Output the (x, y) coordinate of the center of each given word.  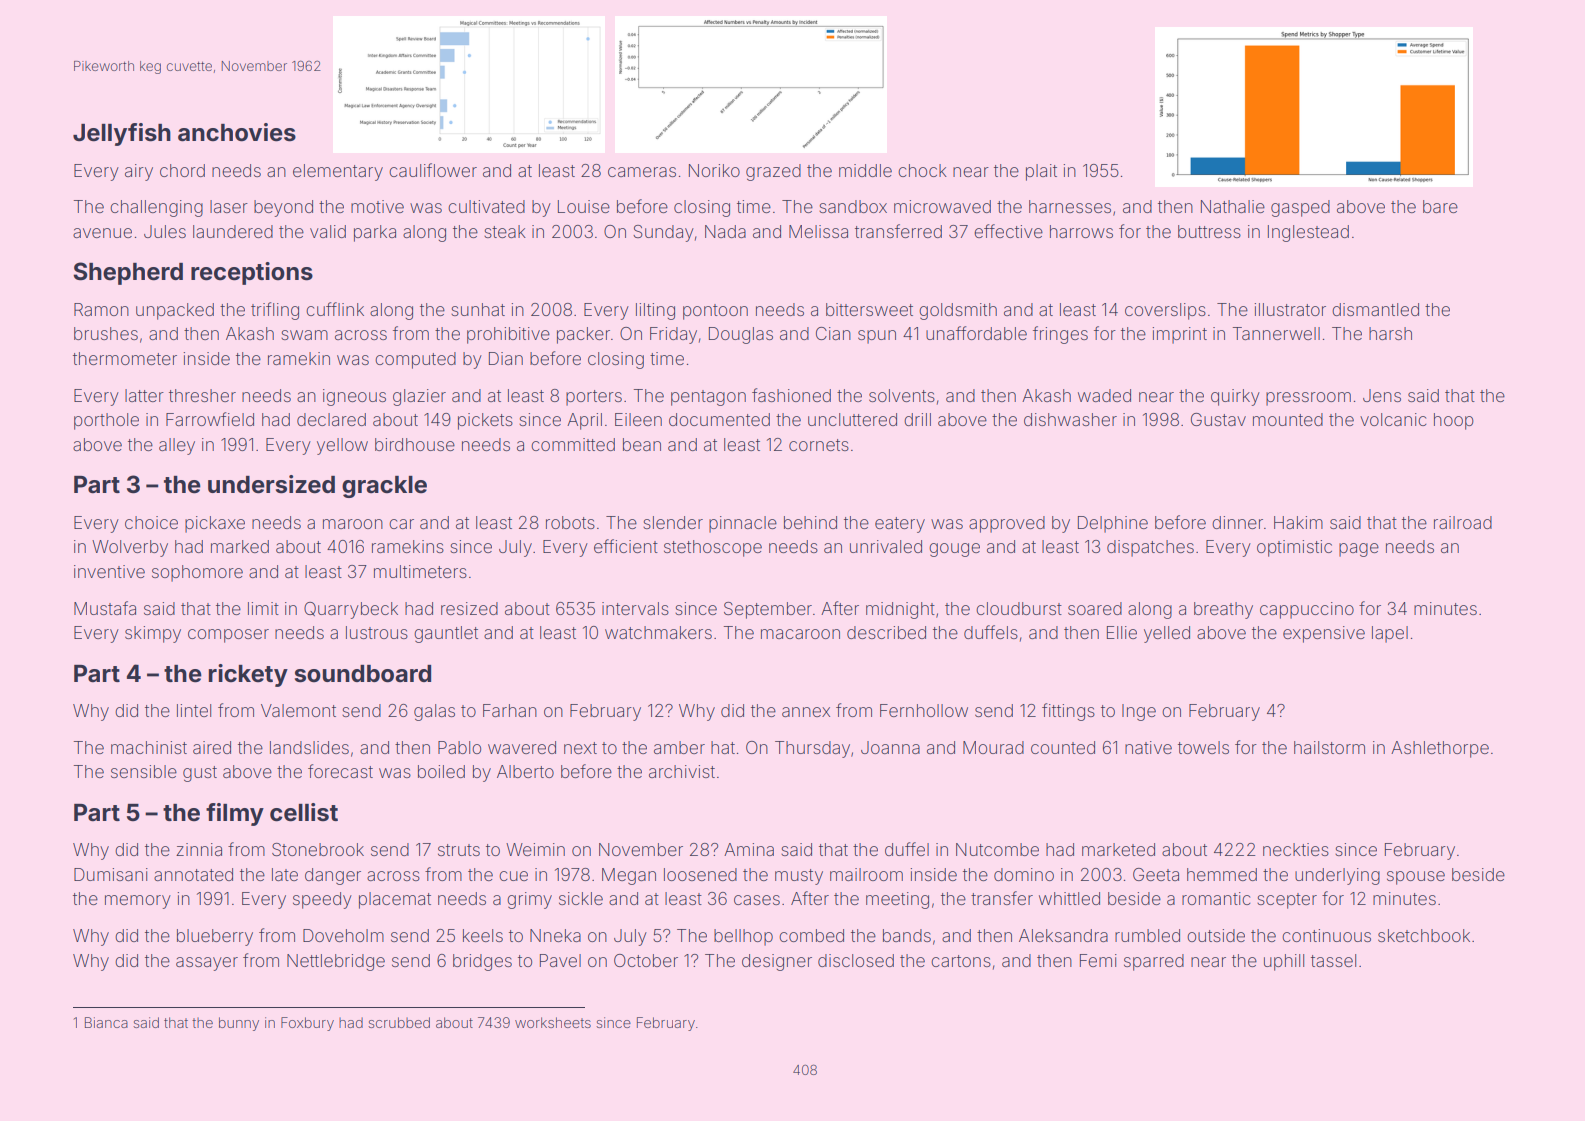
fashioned (791, 395)
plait (1041, 172)
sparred (1154, 962)
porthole (106, 421)
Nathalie (1233, 206)
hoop (1454, 421)
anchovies (237, 132)
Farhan (510, 710)
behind (810, 522)
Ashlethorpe (1440, 749)
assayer (207, 964)
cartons (961, 961)
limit (263, 608)
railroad (1463, 522)
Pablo (459, 747)
